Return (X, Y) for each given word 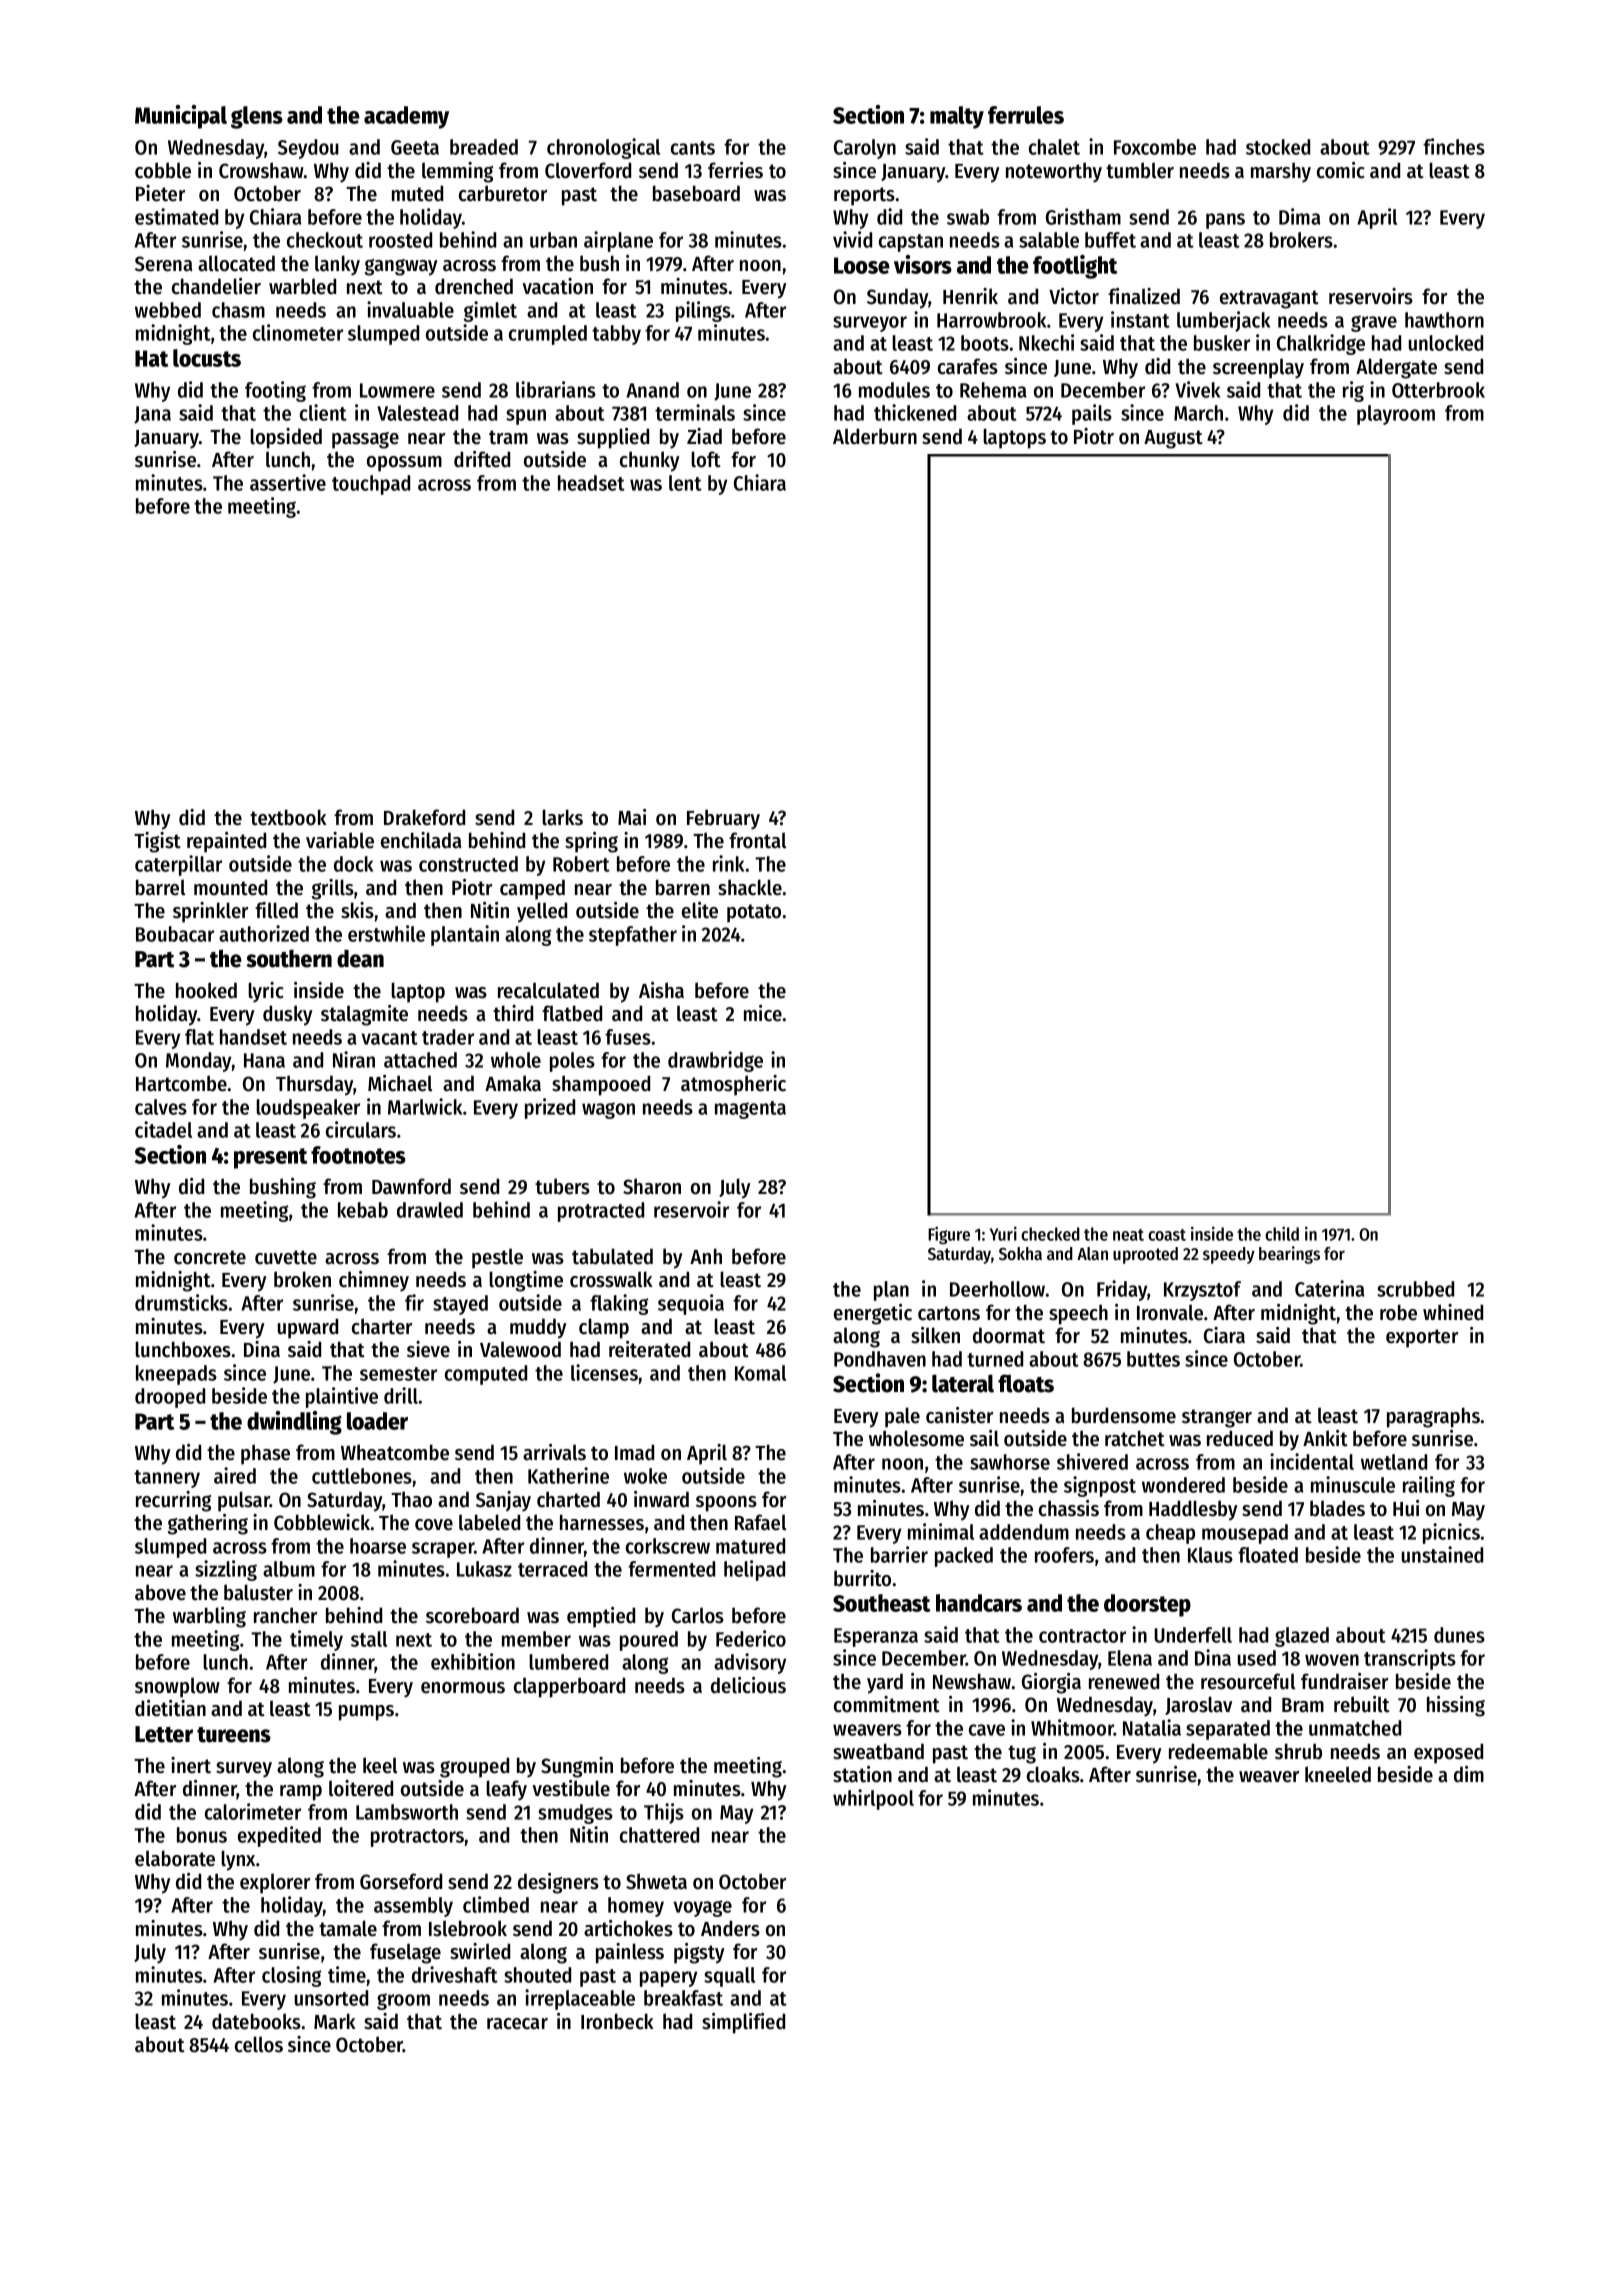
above (160, 1592)
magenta (750, 1110)
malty (957, 117)
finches (1454, 146)
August (1173, 439)
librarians (556, 389)
